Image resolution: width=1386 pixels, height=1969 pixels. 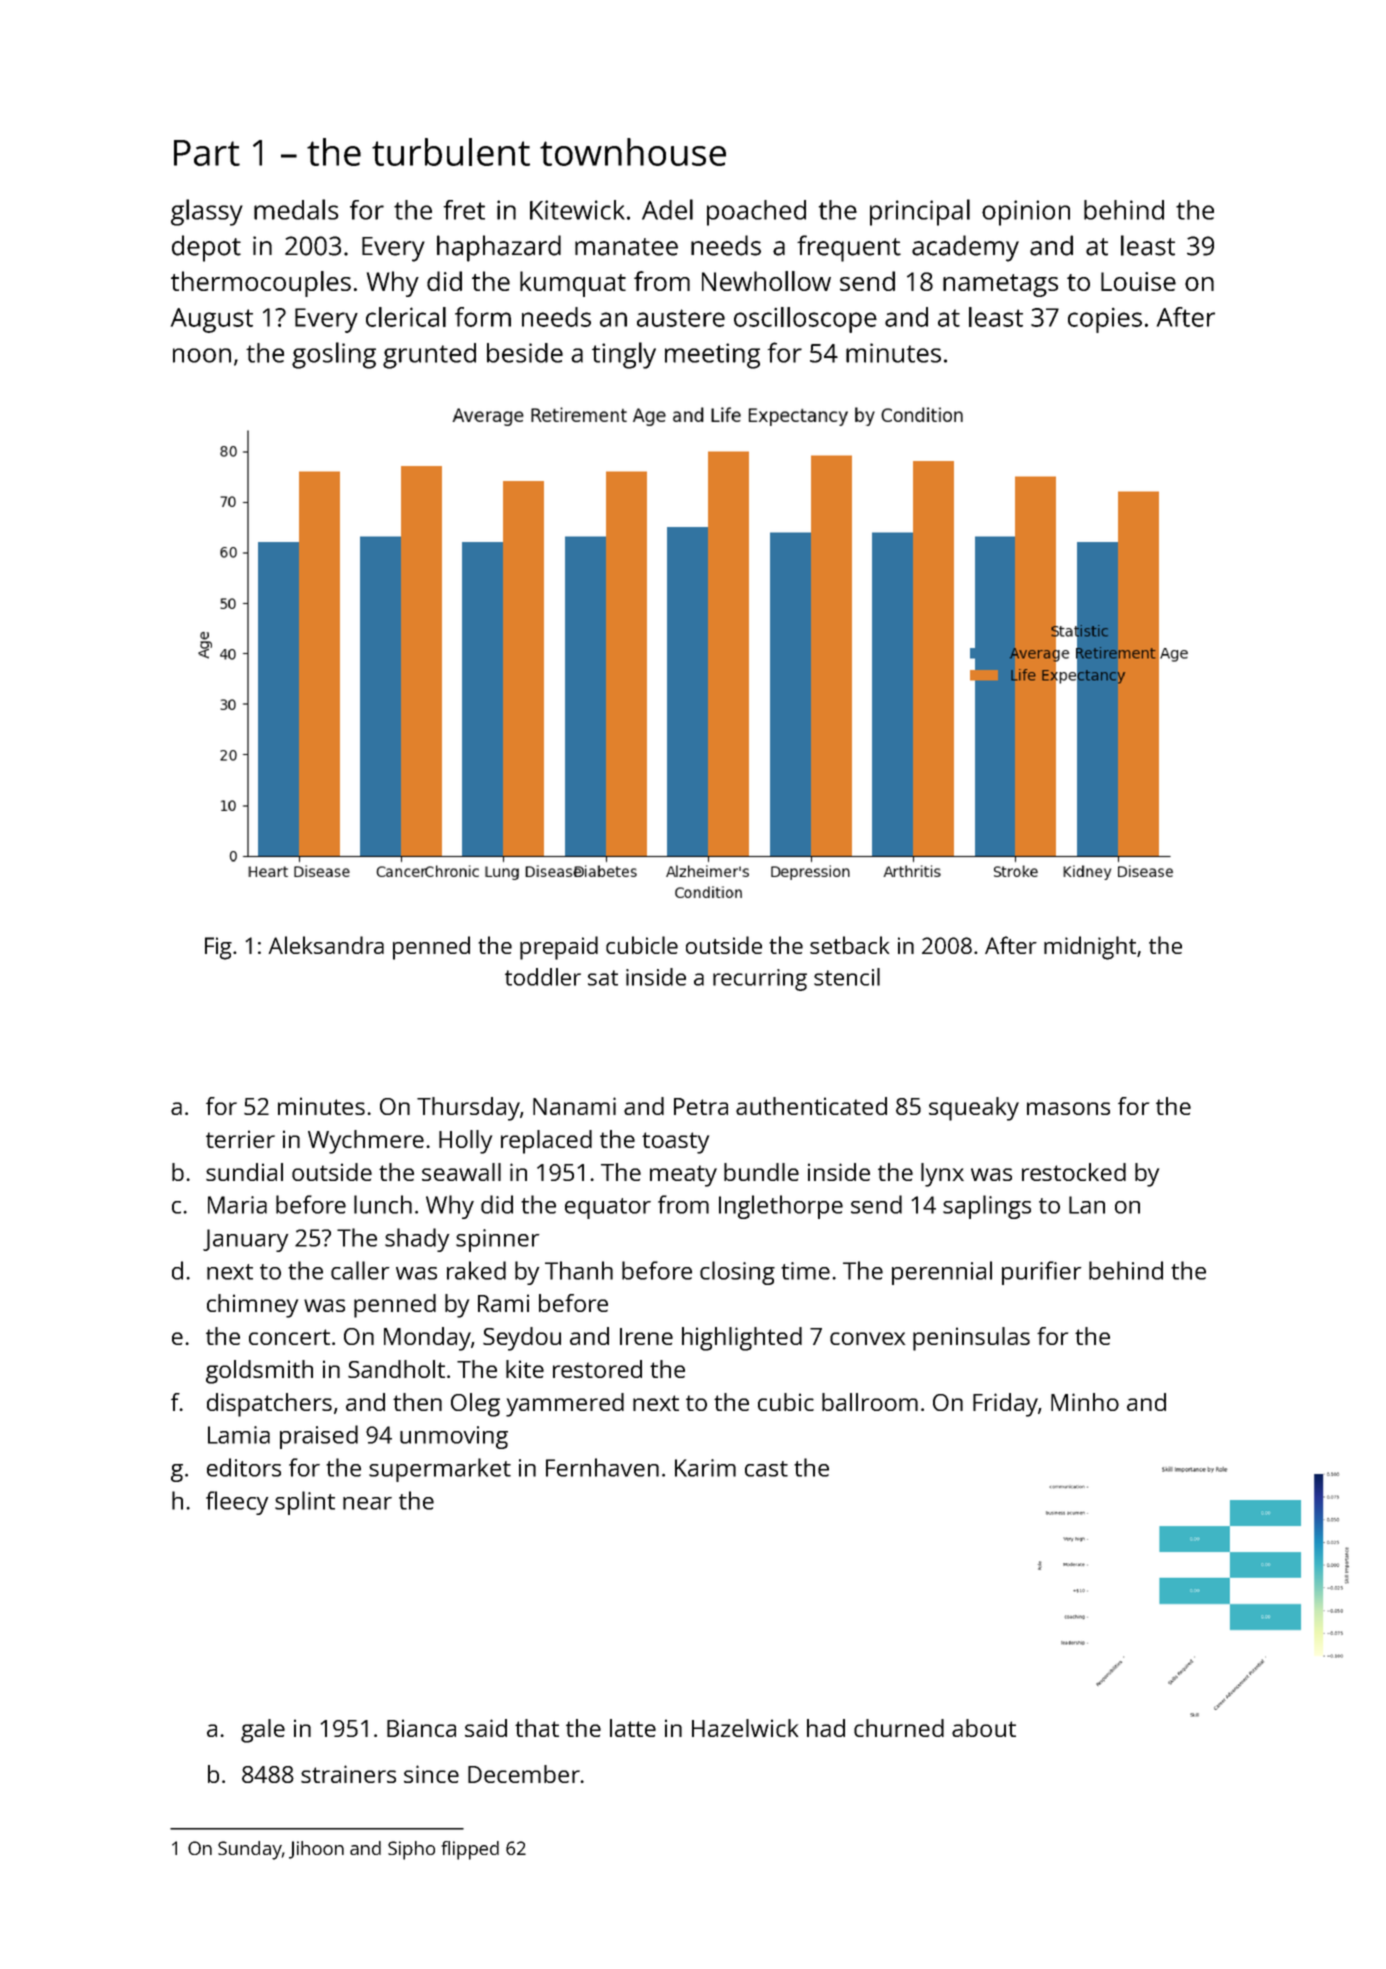 I want to click on copies, so click(x=1105, y=320).
